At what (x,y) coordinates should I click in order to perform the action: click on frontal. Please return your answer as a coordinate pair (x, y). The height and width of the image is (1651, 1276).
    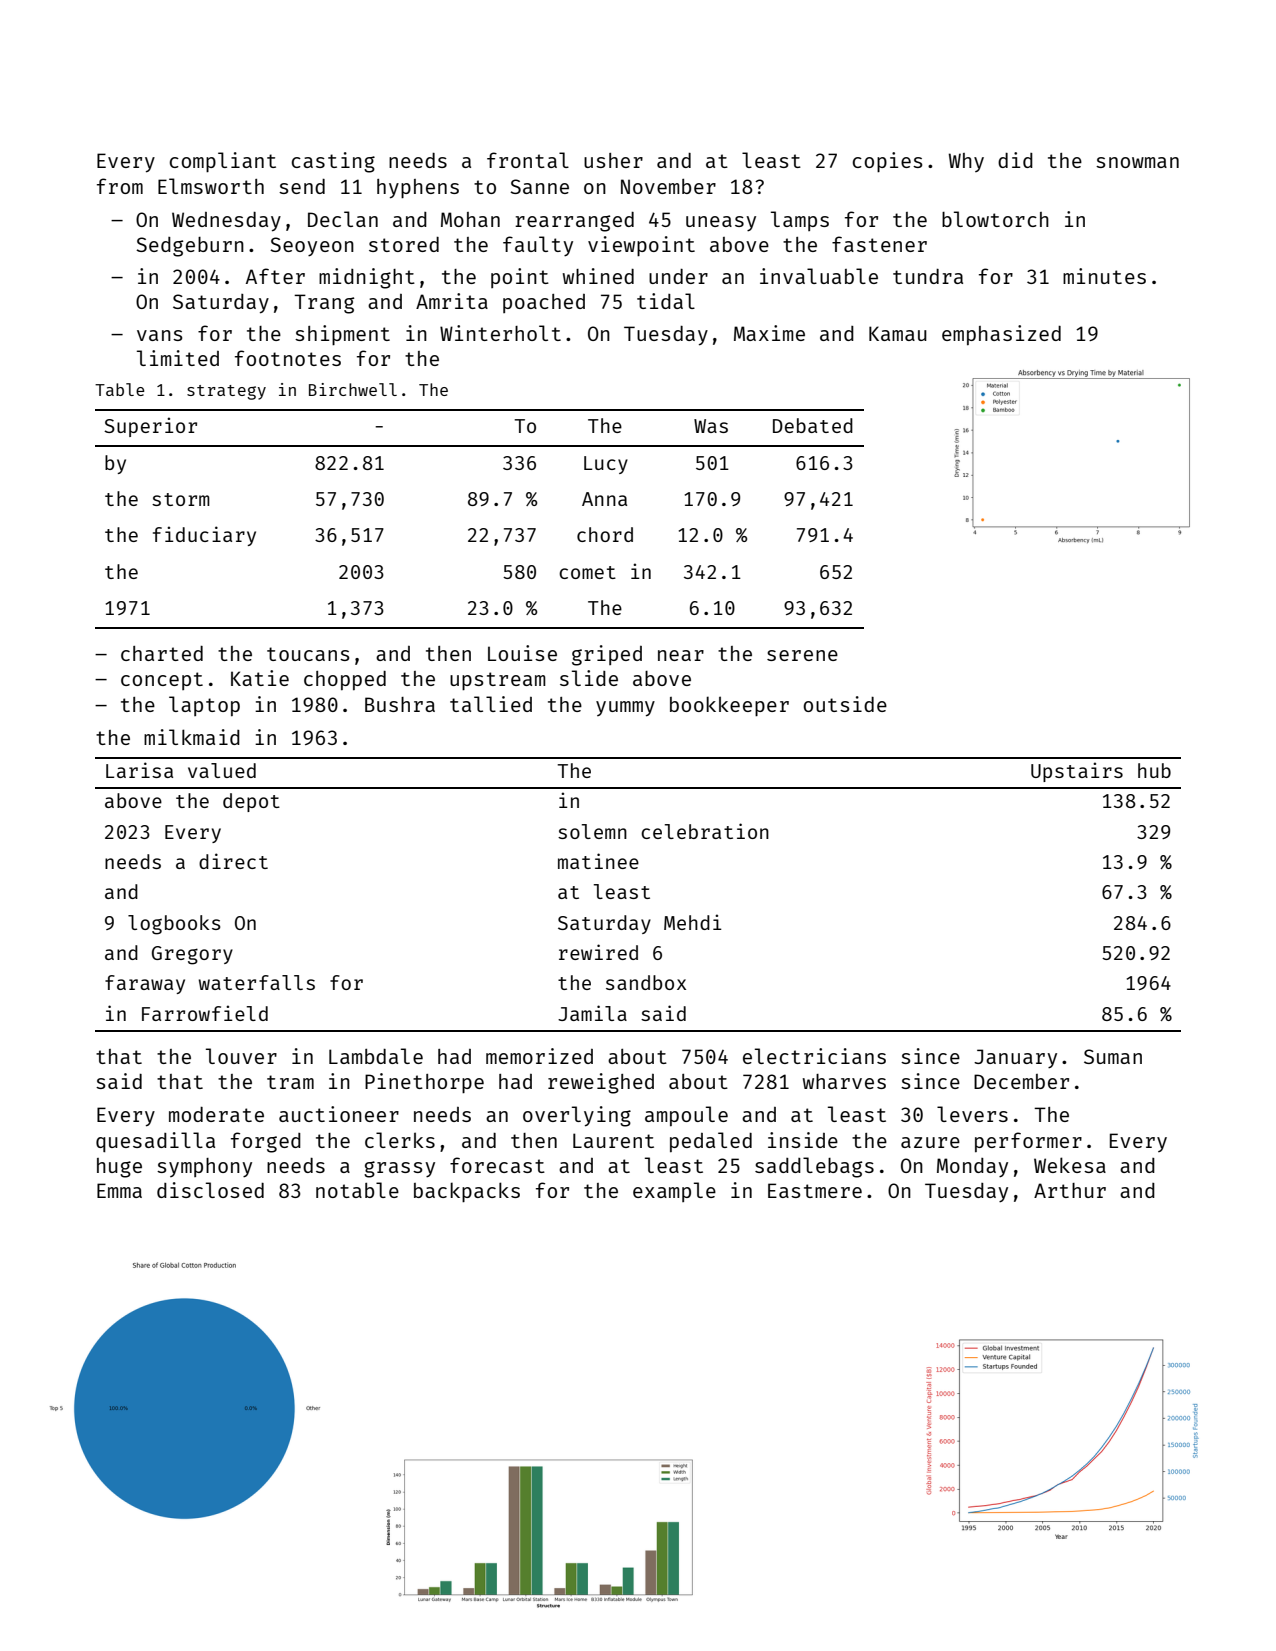
    Looking at the image, I should click on (528, 160).
